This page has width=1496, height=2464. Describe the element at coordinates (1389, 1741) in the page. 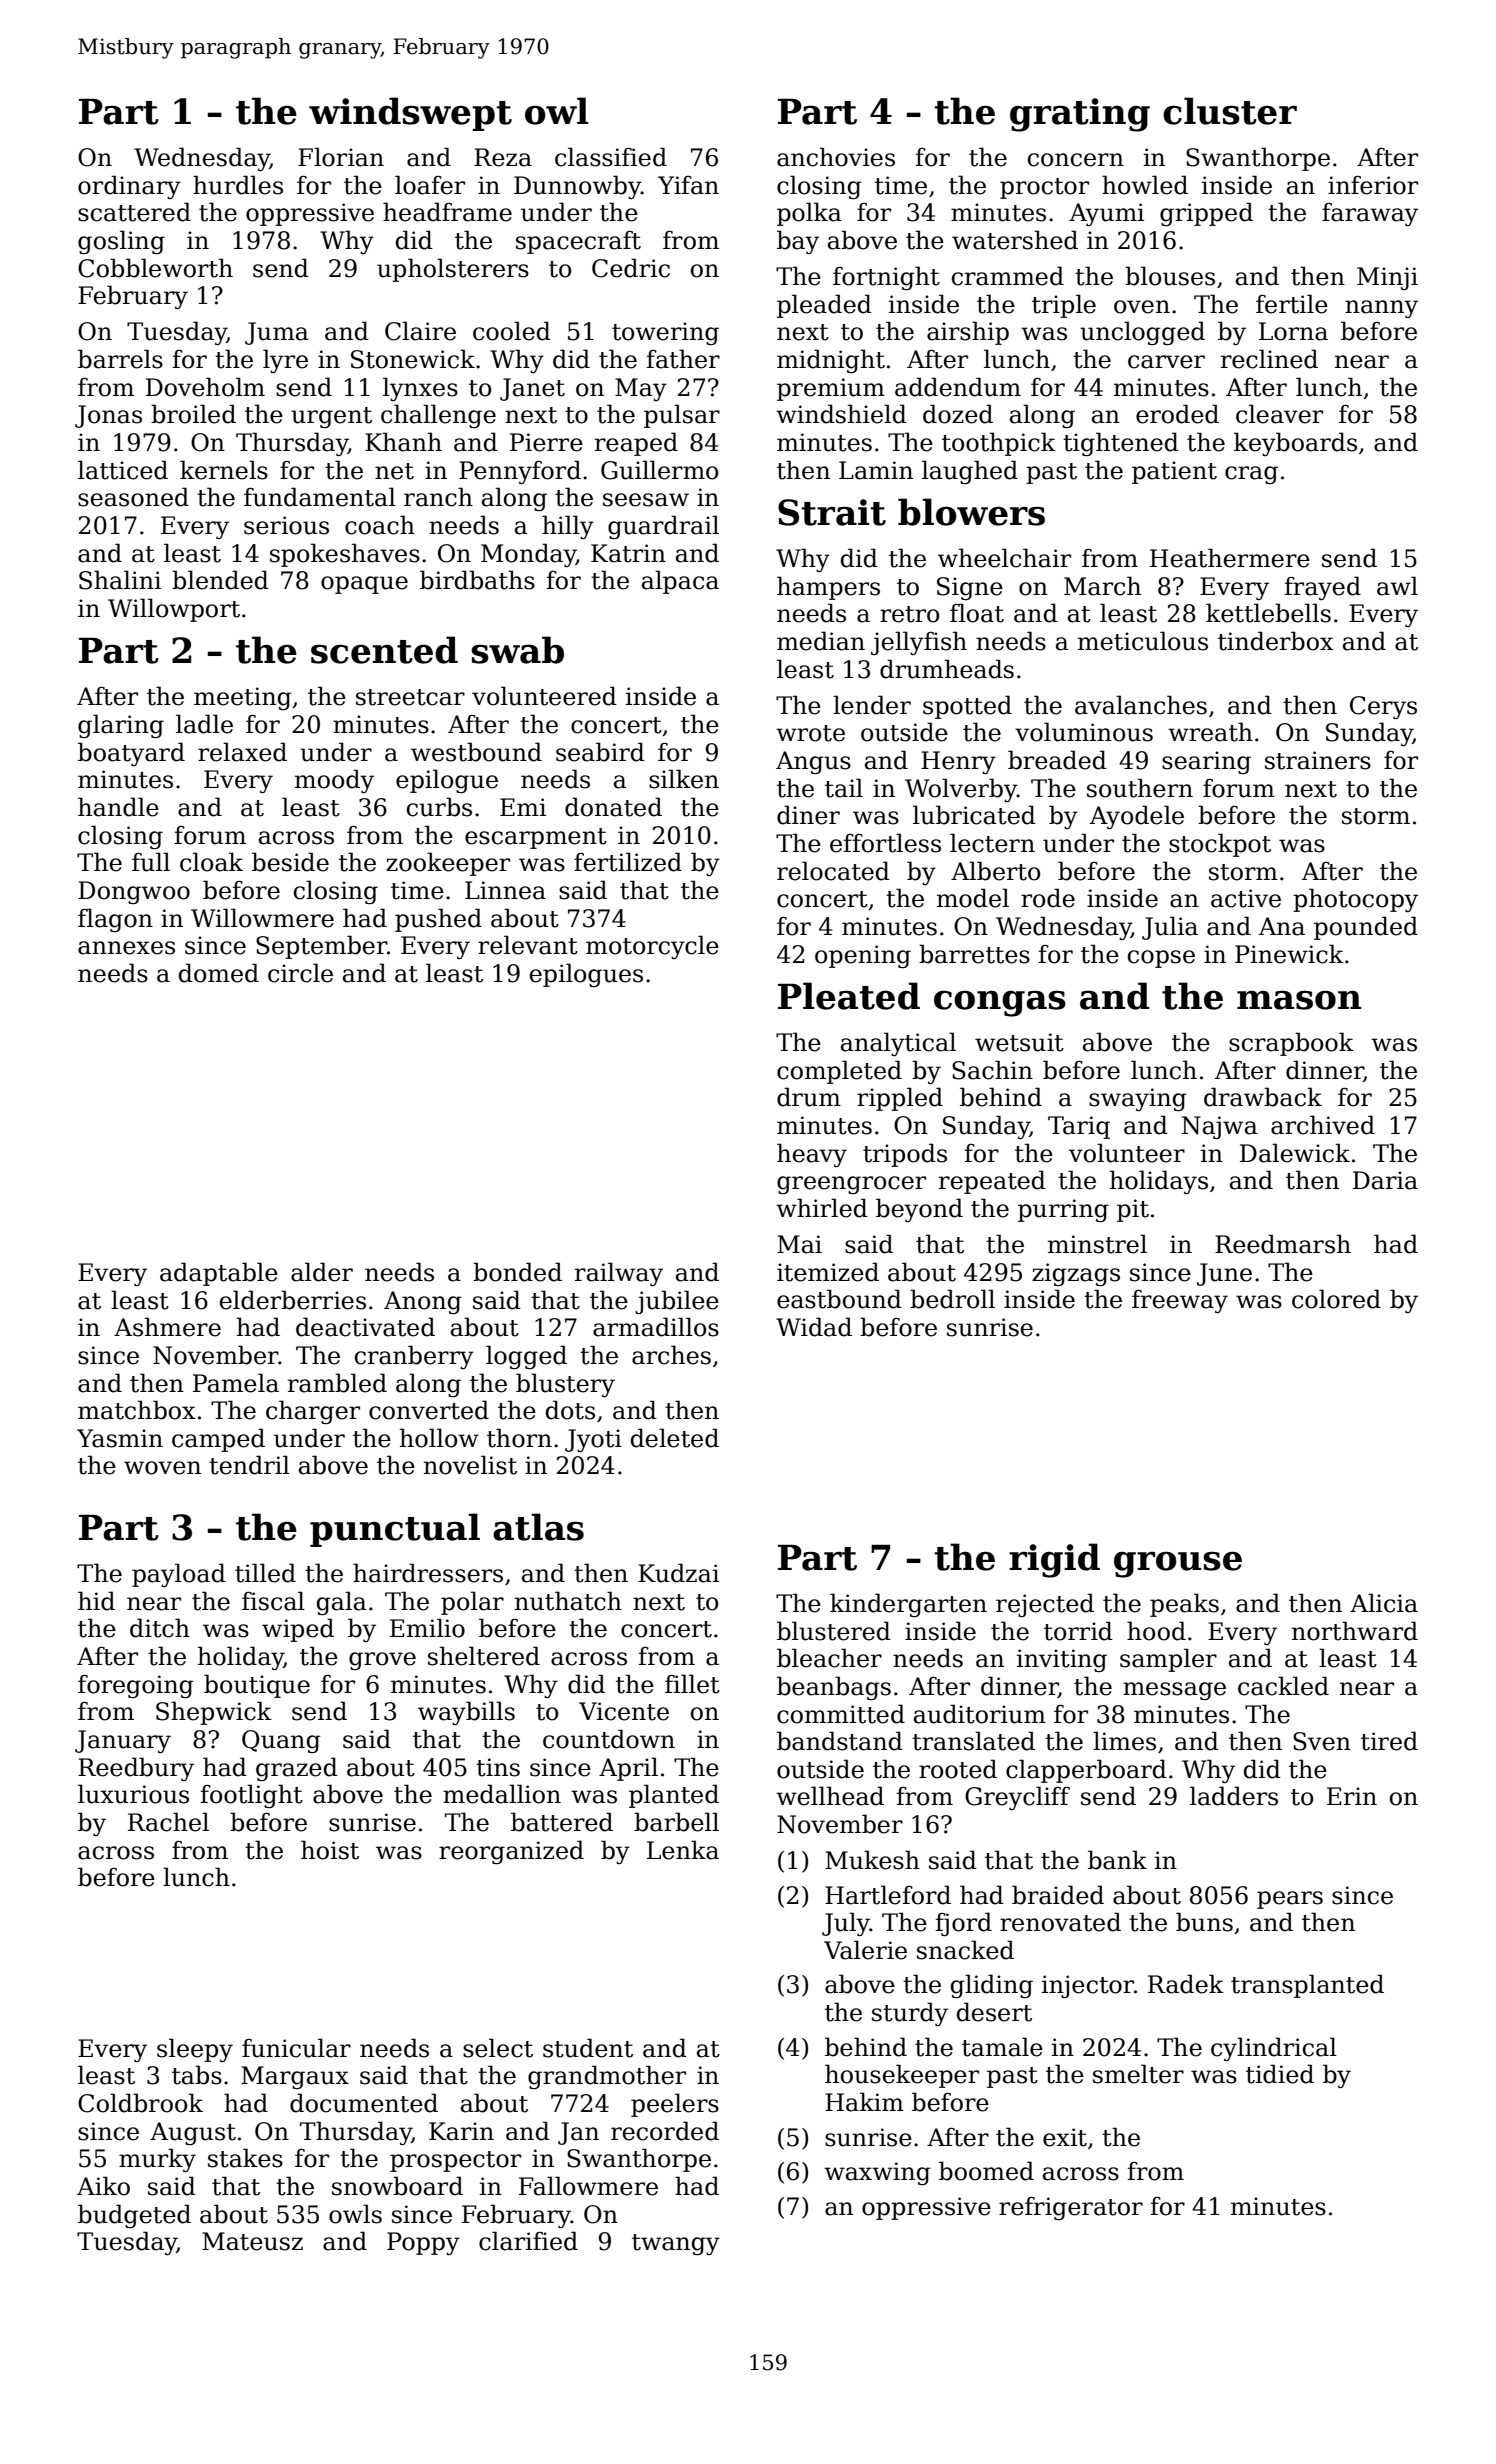

I see `tired` at that location.
